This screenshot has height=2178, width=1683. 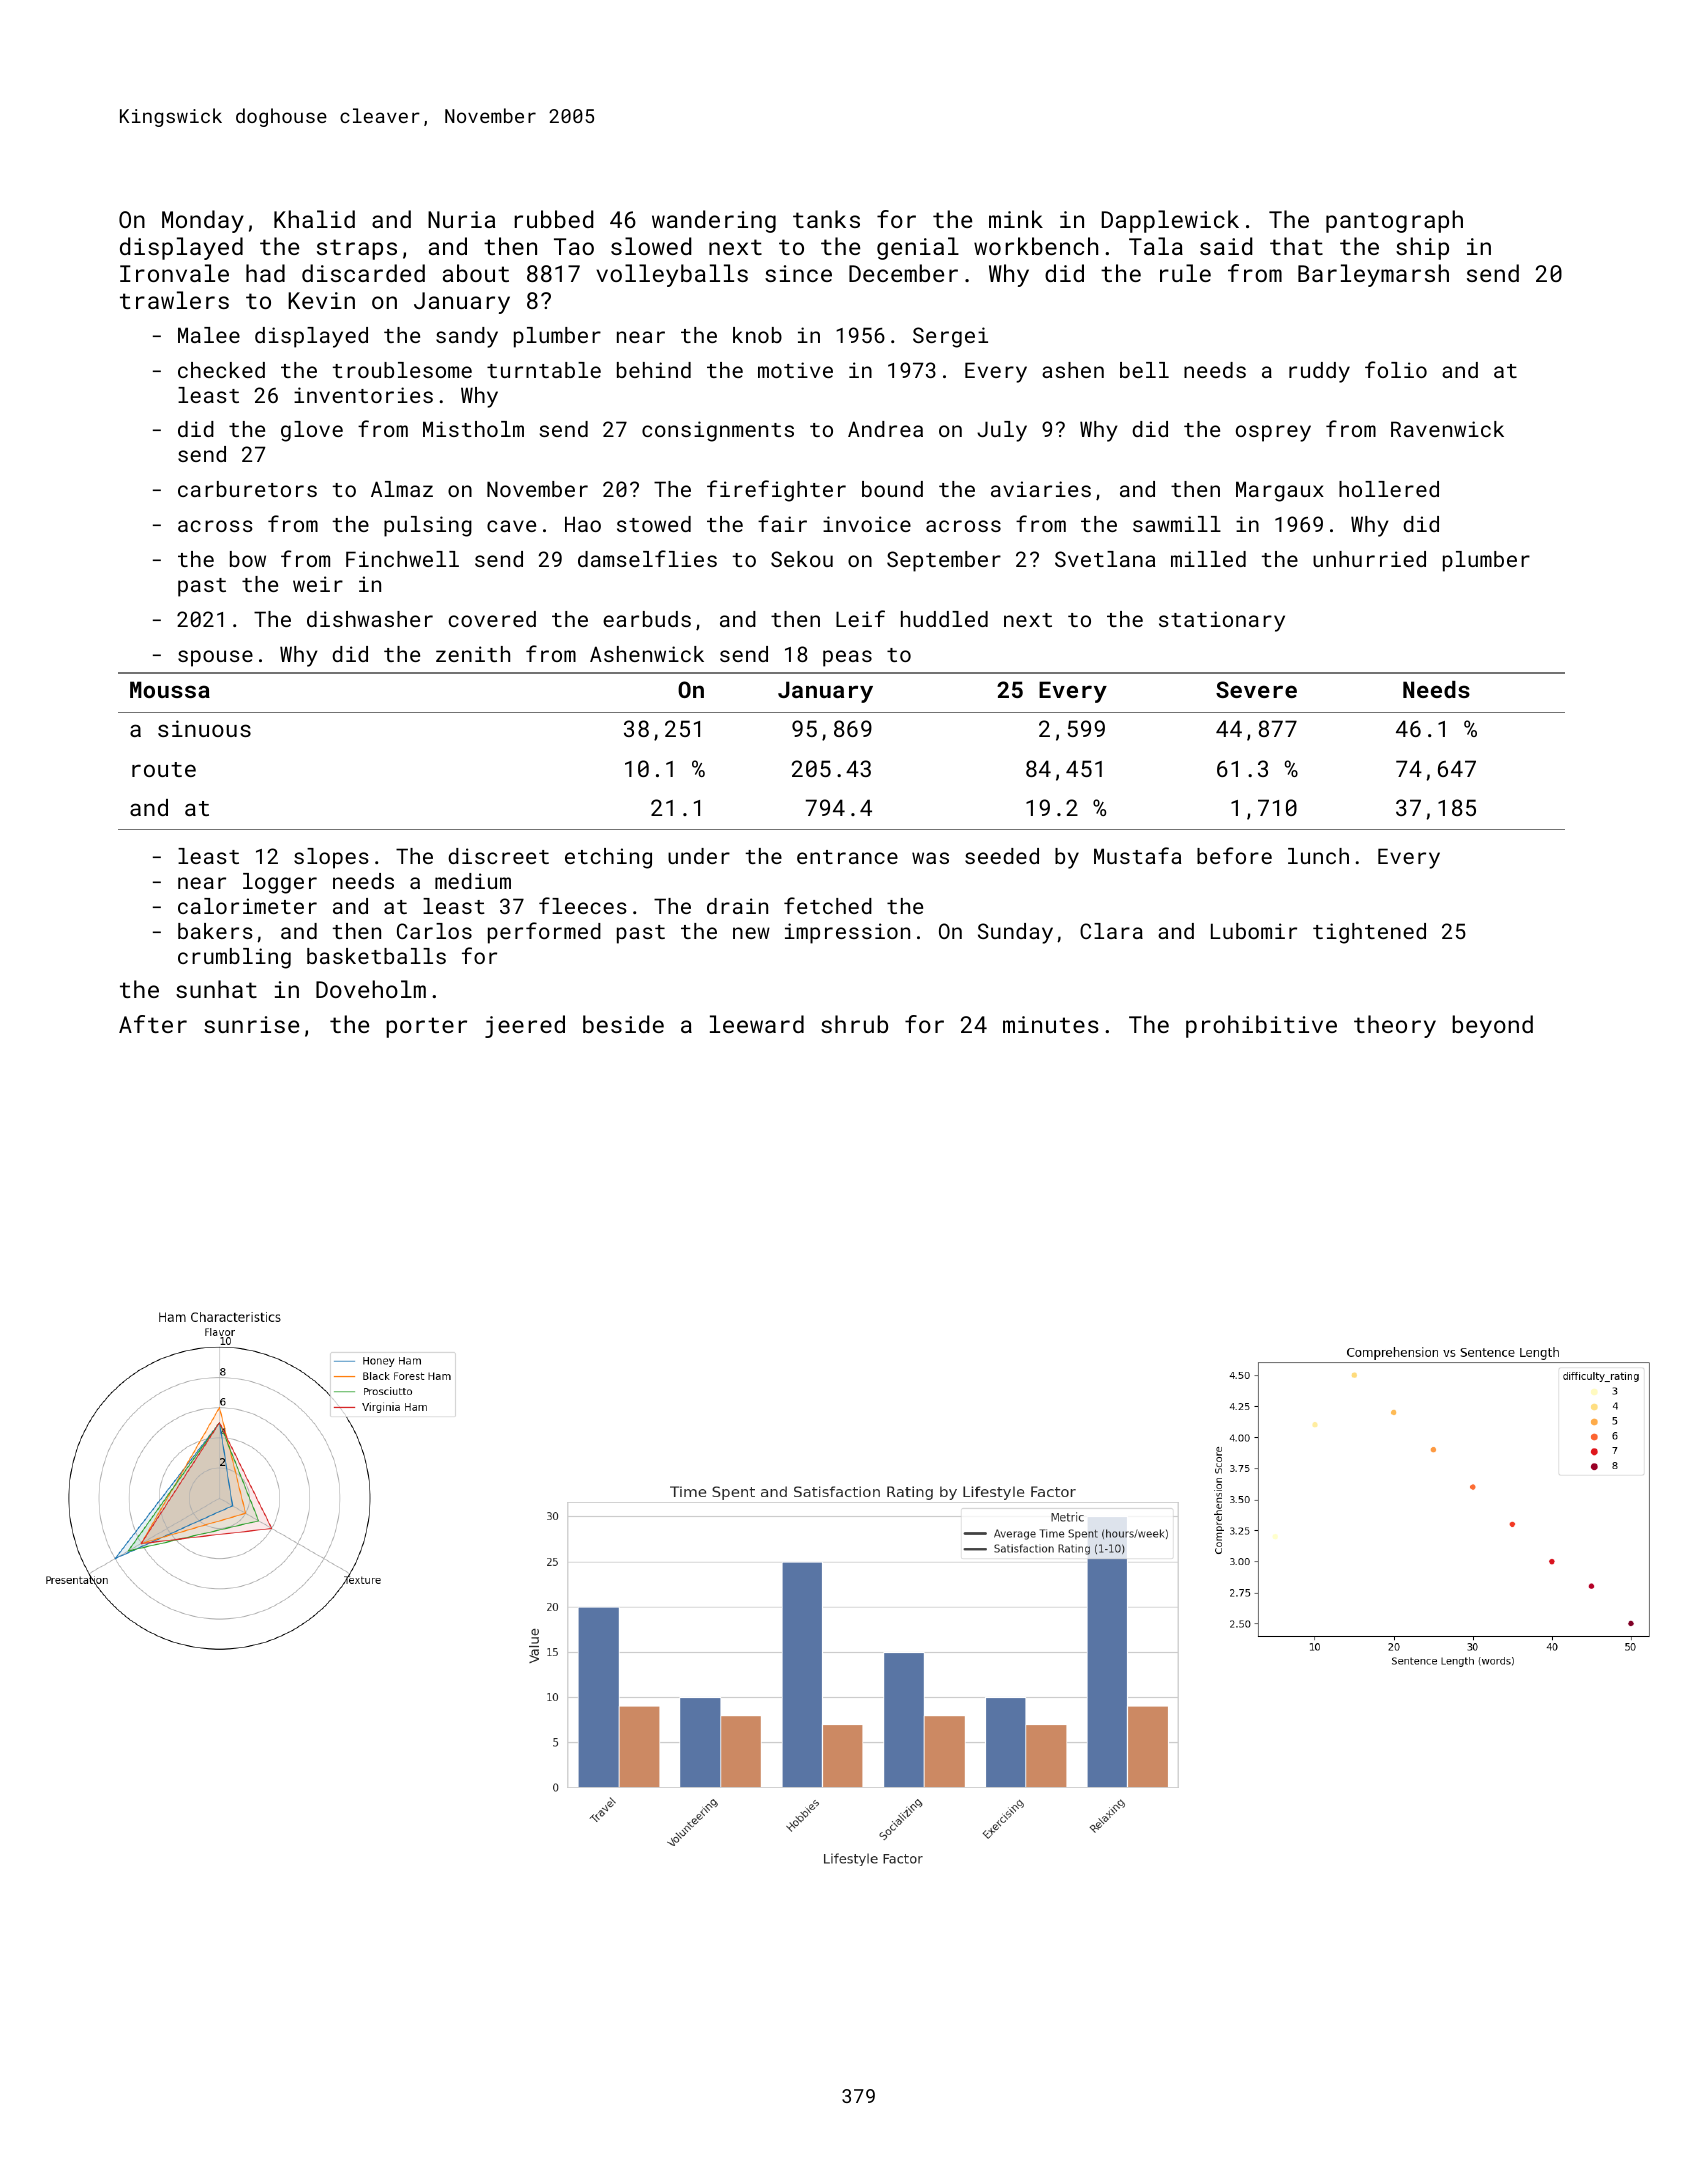 What do you see at coordinates (370, 619) in the screenshot?
I see `dishwasher` at bounding box center [370, 619].
